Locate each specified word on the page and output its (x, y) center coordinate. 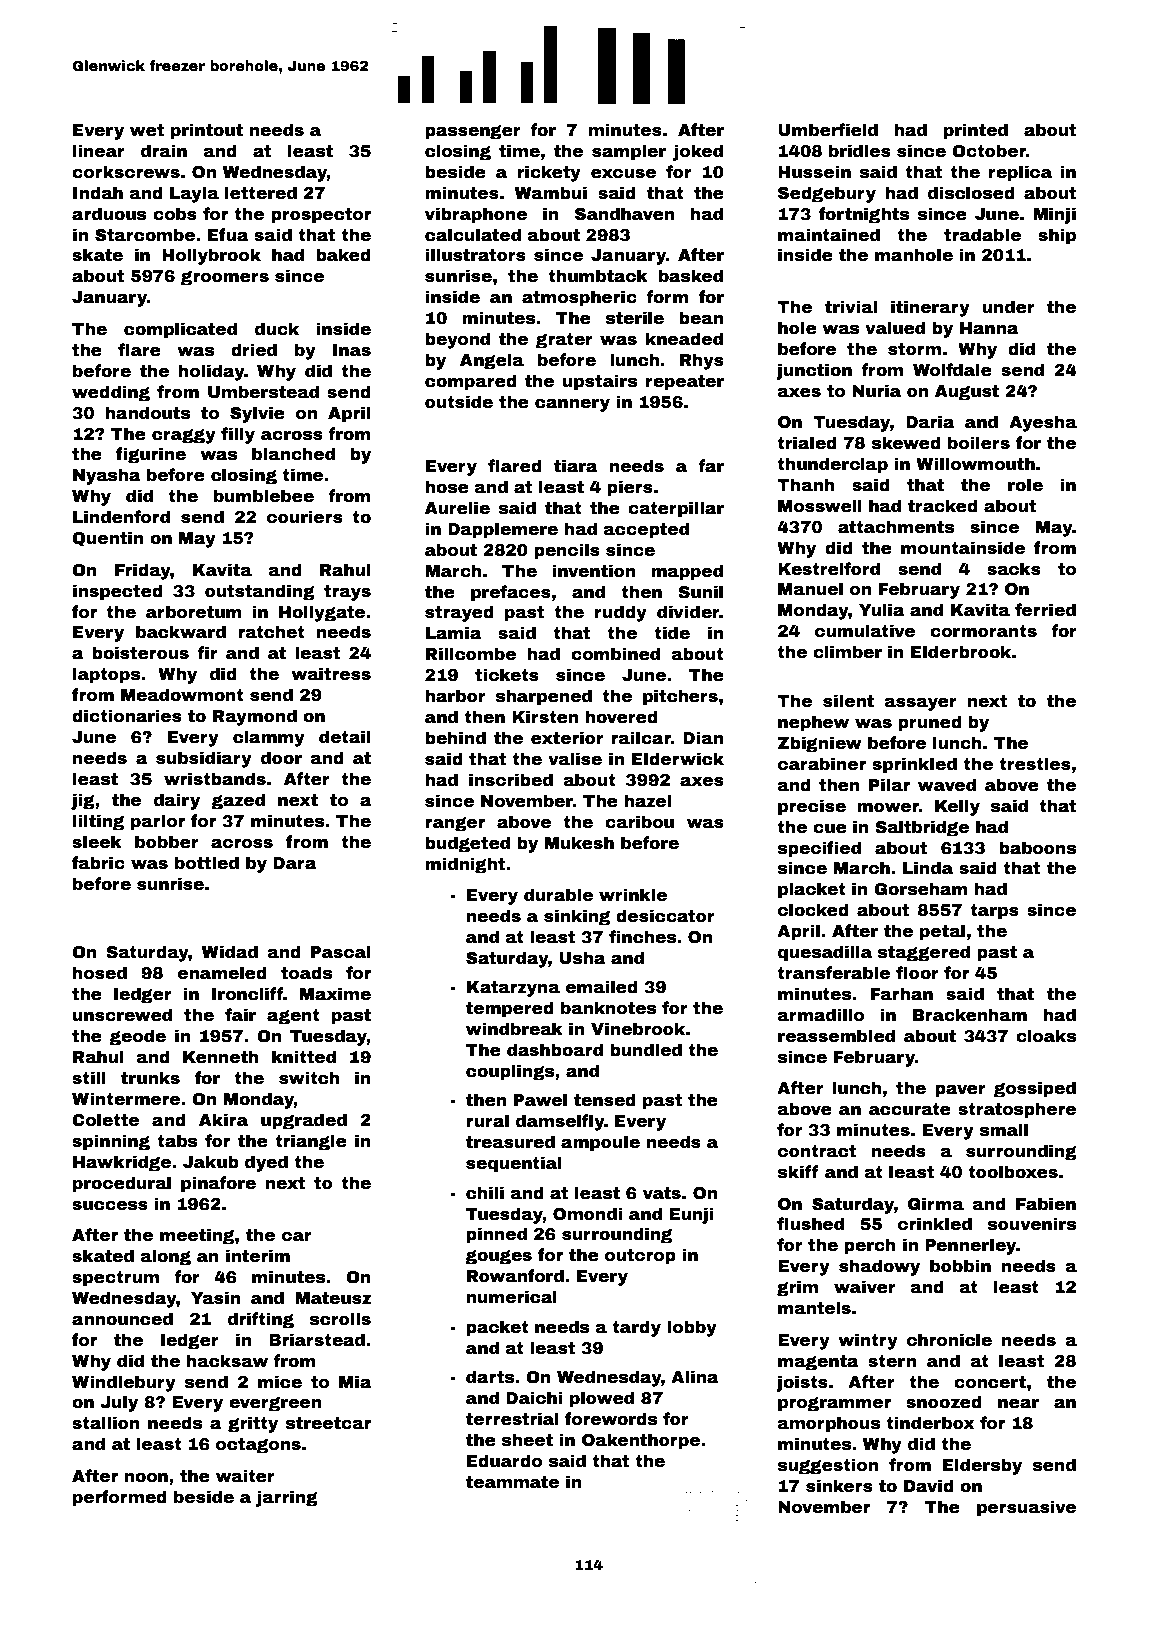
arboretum (194, 612)
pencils (567, 551)
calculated (473, 235)
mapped (687, 572)
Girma (936, 1204)
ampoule (600, 1143)
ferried (1045, 610)
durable (558, 895)
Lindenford (121, 517)
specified (819, 849)
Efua (228, 235)
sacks (1014, 569)
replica (1020, 173)
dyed (266, 1163)
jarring (287, 1498)
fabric (98, 863)
